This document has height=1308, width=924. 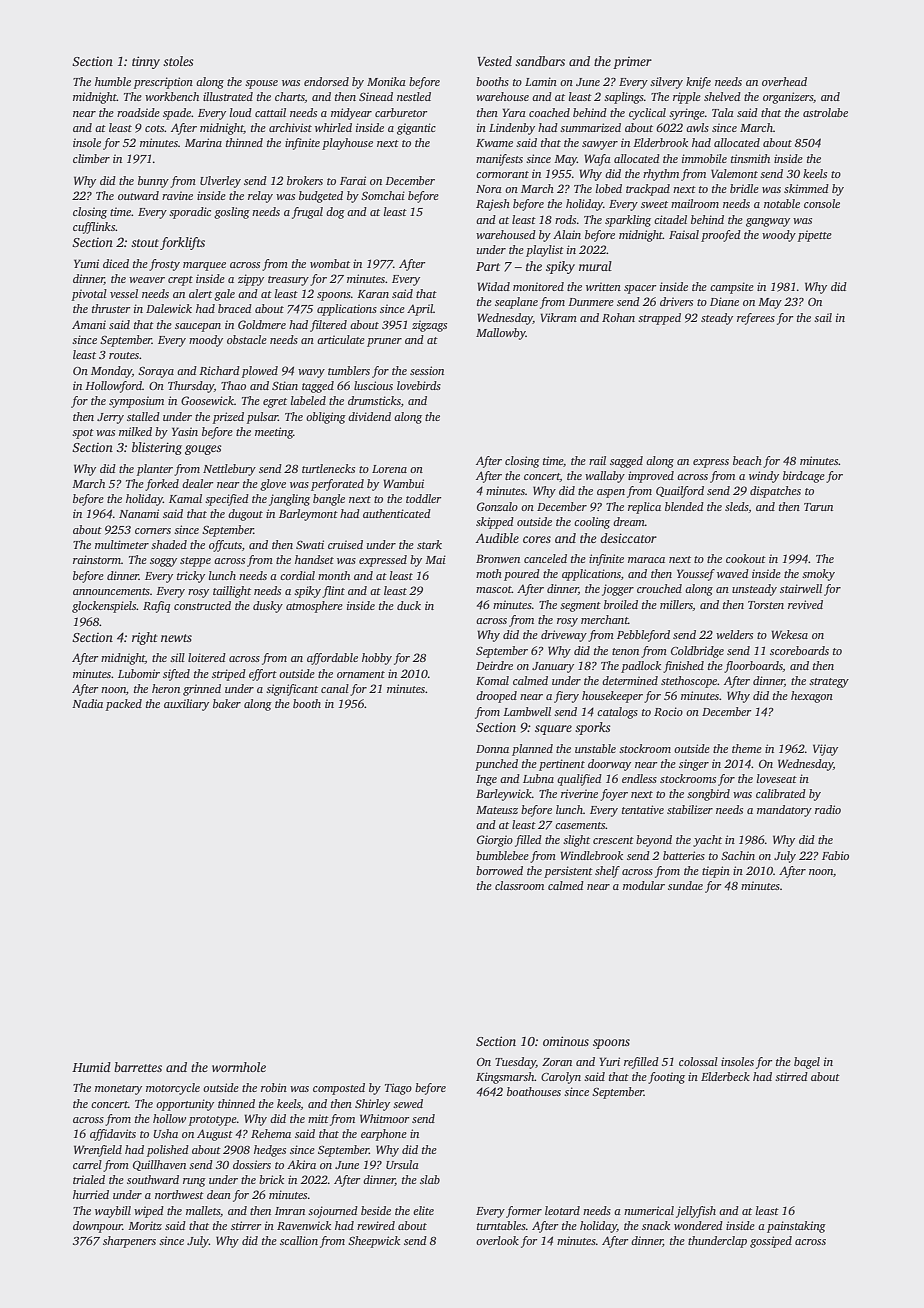 I want to click on endless, so click(x=639, y=778).
